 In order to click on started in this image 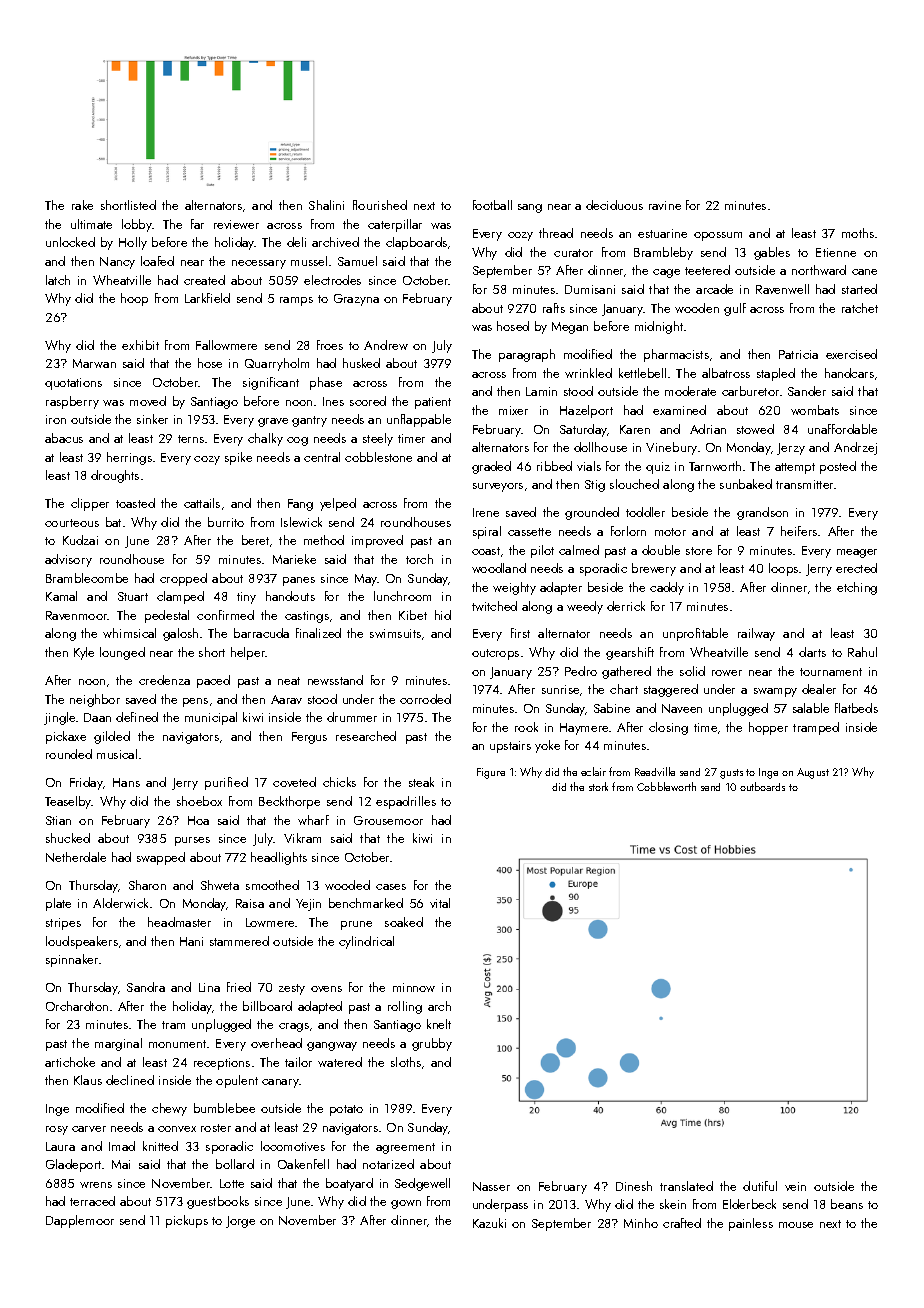, I will do `click(859, 289)`.
